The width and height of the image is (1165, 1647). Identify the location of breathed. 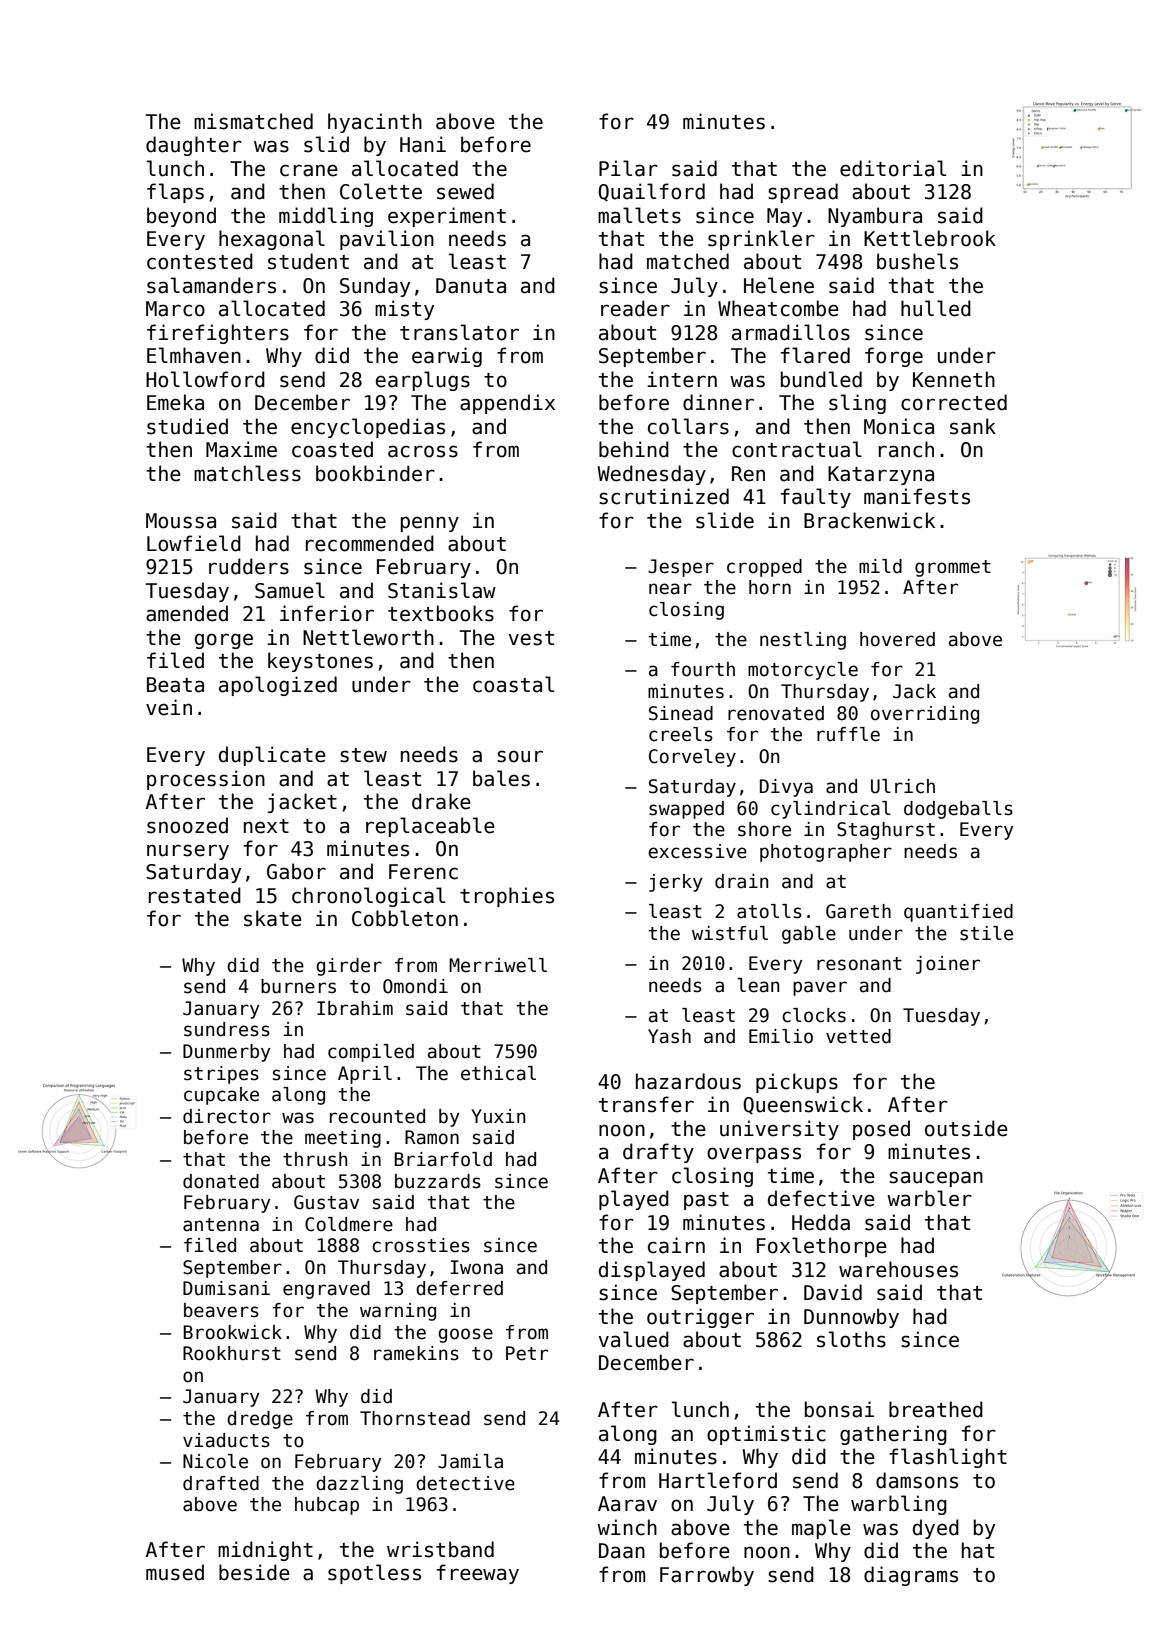
(936, 1409).
